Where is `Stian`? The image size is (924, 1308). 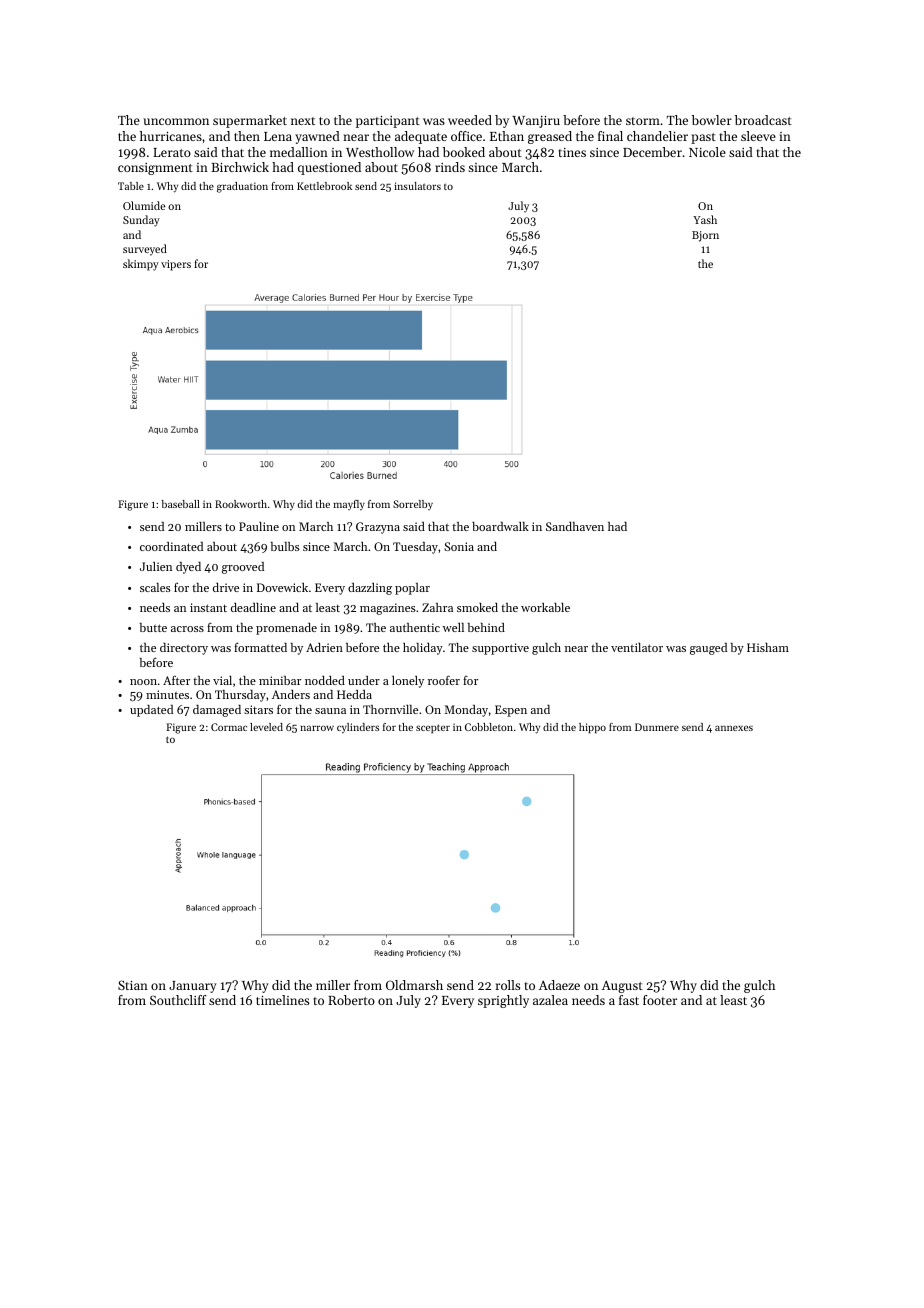
Stian is located at coordinates (133, 985).
